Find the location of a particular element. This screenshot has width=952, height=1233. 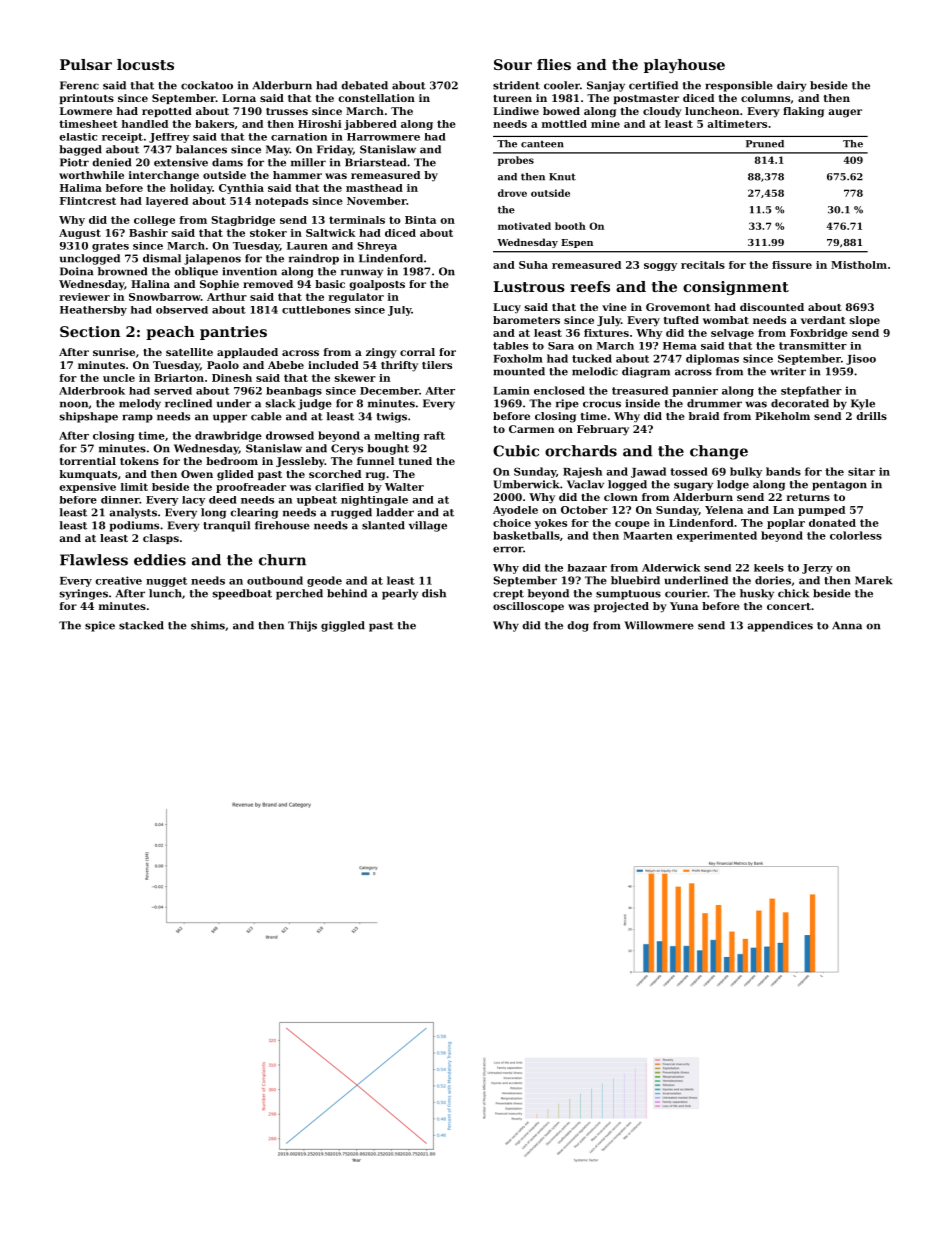

Thijs is located at coordinates (302, 626).
